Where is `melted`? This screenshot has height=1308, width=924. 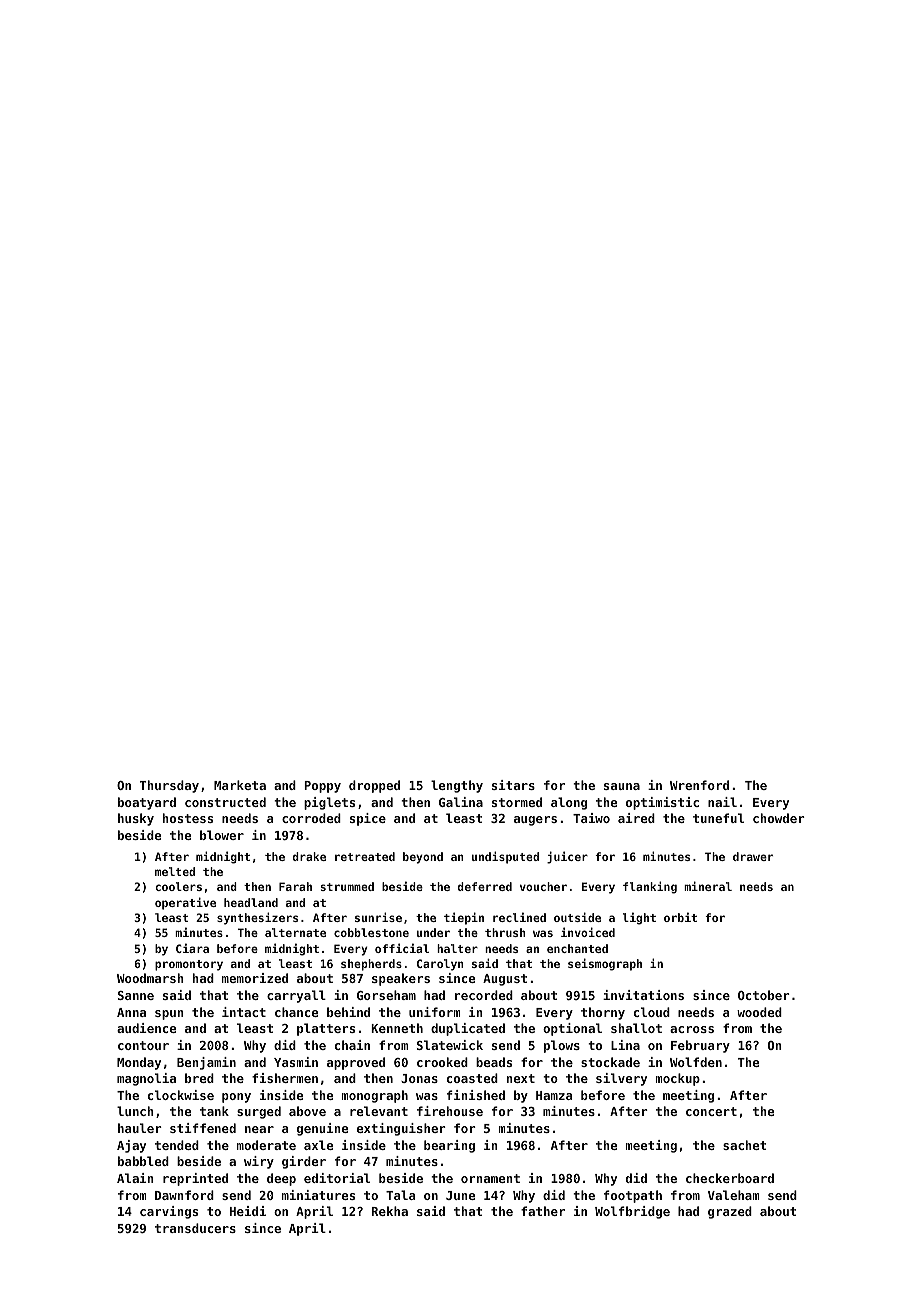 melted is located at coordinates (175, 871).
